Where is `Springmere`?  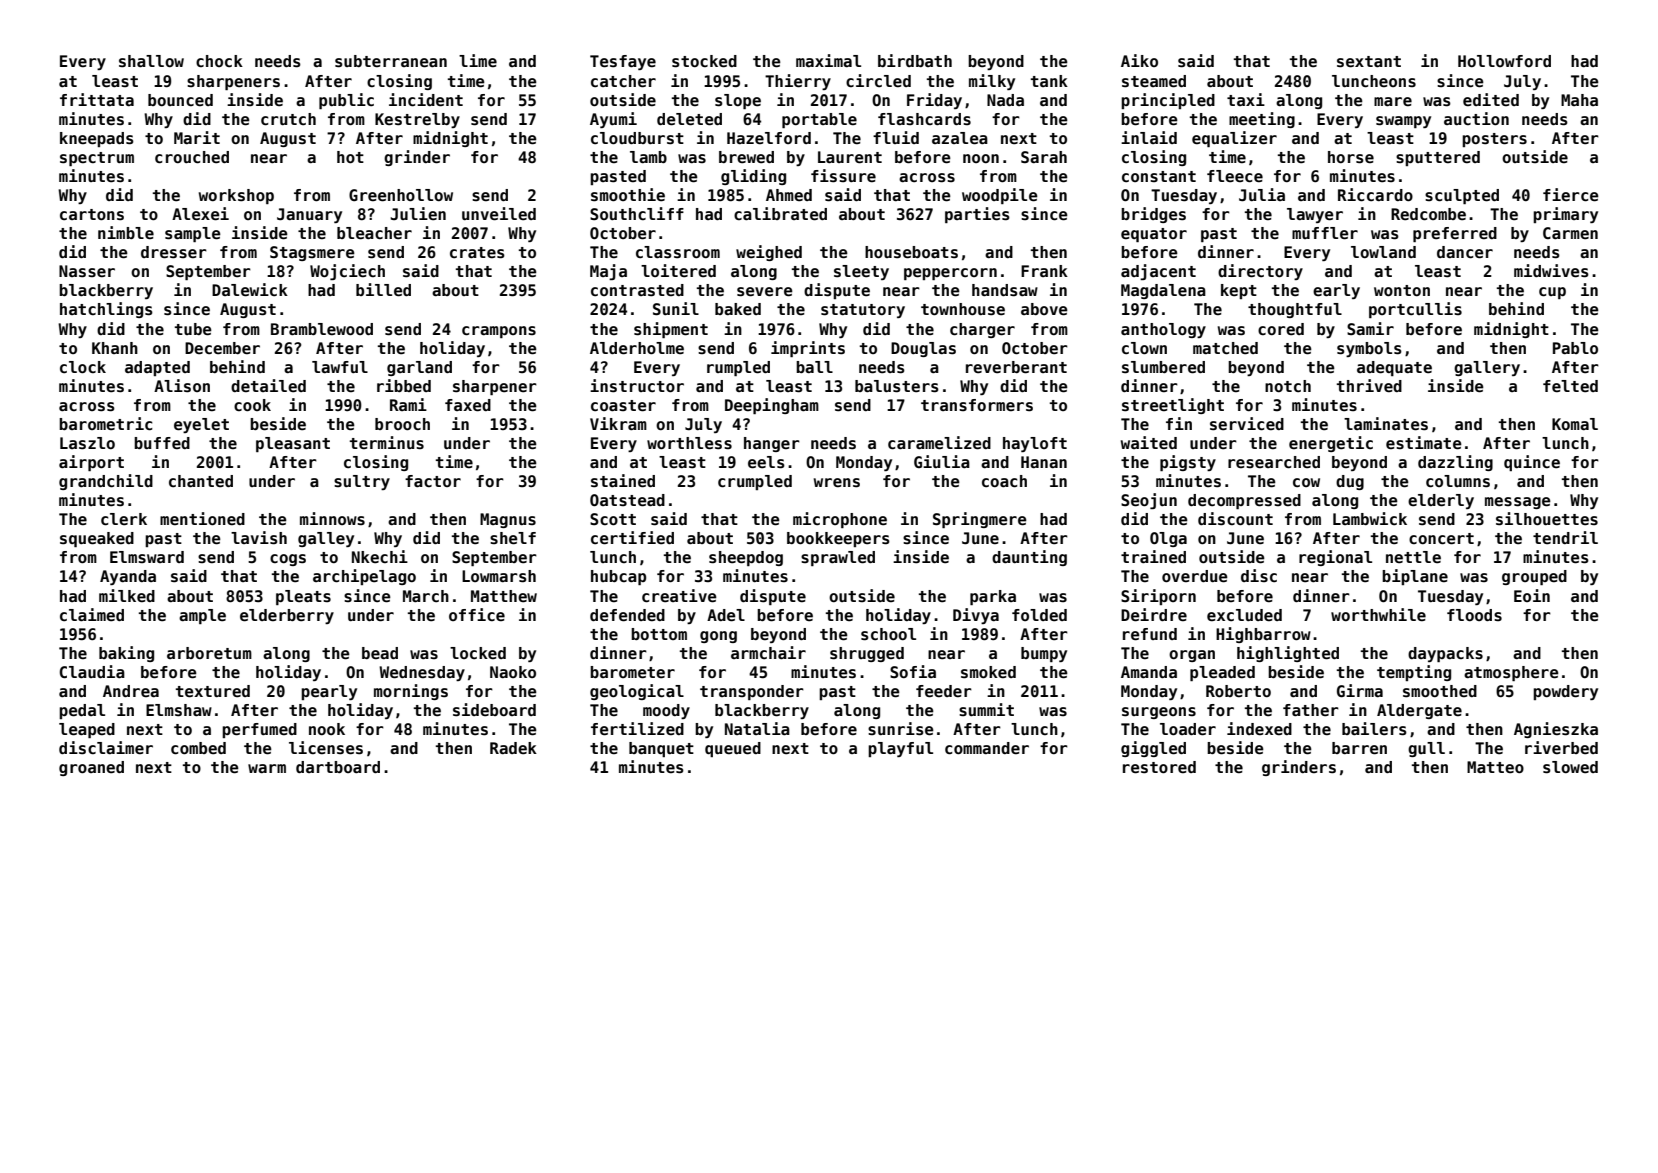 Springmere is located at coordinates (980, 520).
